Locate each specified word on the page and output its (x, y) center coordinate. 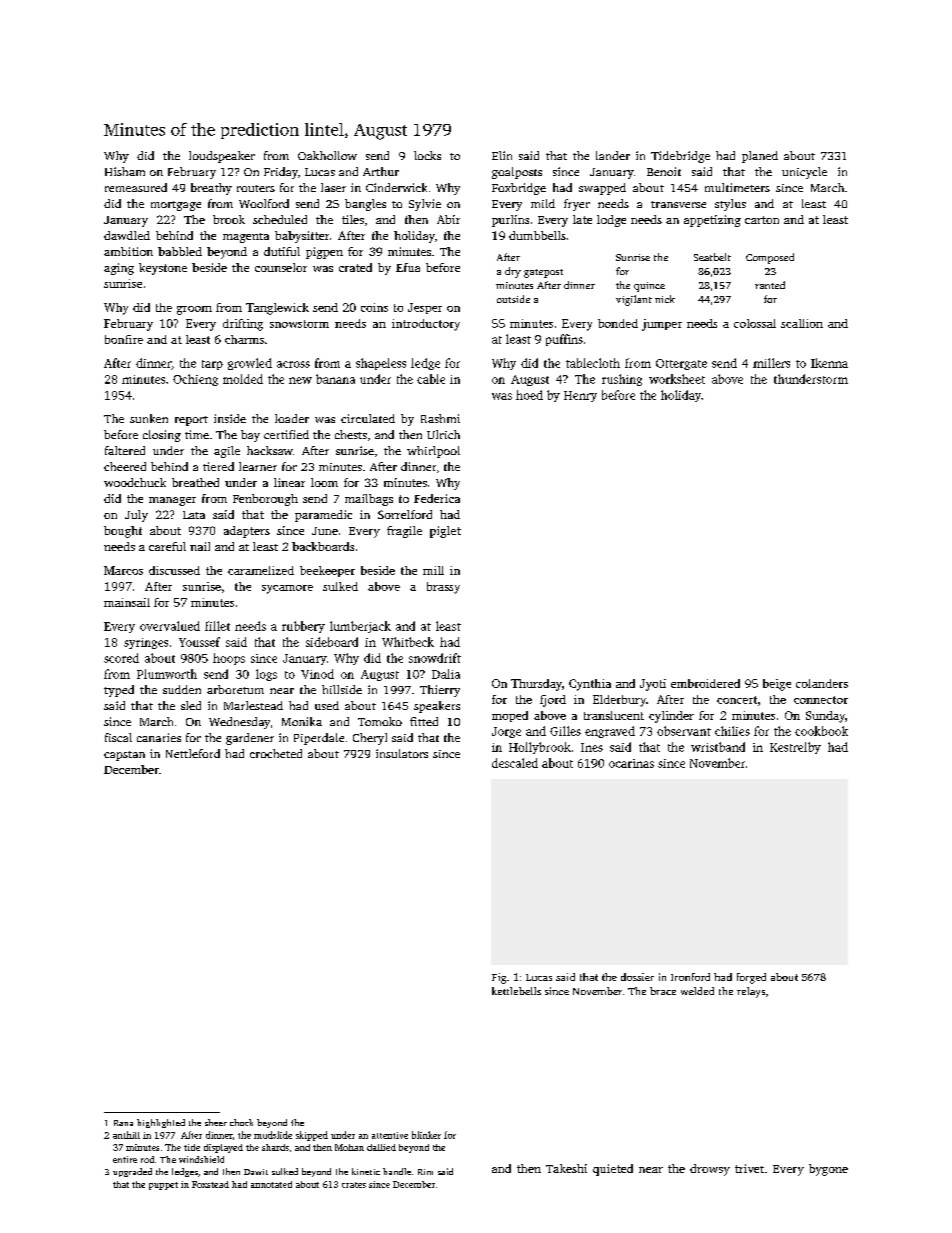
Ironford (690, 977)
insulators (402, 753)
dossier (637, 977)
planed (760, 157)
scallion (802, 323)
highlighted (161, 1123)
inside (230, 418)
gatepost (543, 273)
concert (737, 700)
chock (241, 1122)
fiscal (118, 737)
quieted (613, 1170)
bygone (828, 1170)
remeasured (136, 187)
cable (431, 379)
